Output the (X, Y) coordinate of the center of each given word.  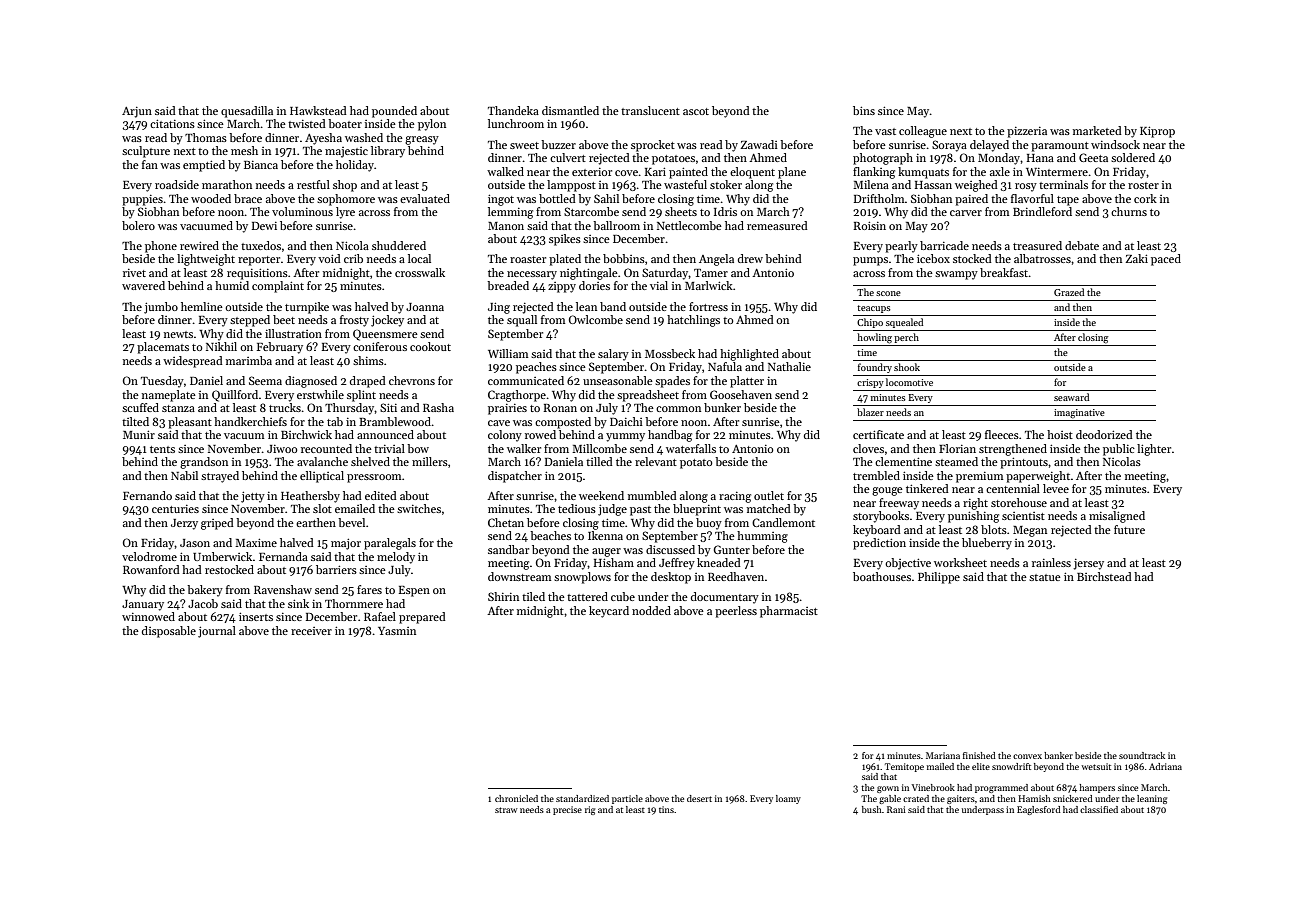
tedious (577, 508)
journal (217, 632)
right (975, 504)
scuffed (140, 407)
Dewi (264, 226)
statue (1045, 577)
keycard (609, 612)
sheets (681, 211)
